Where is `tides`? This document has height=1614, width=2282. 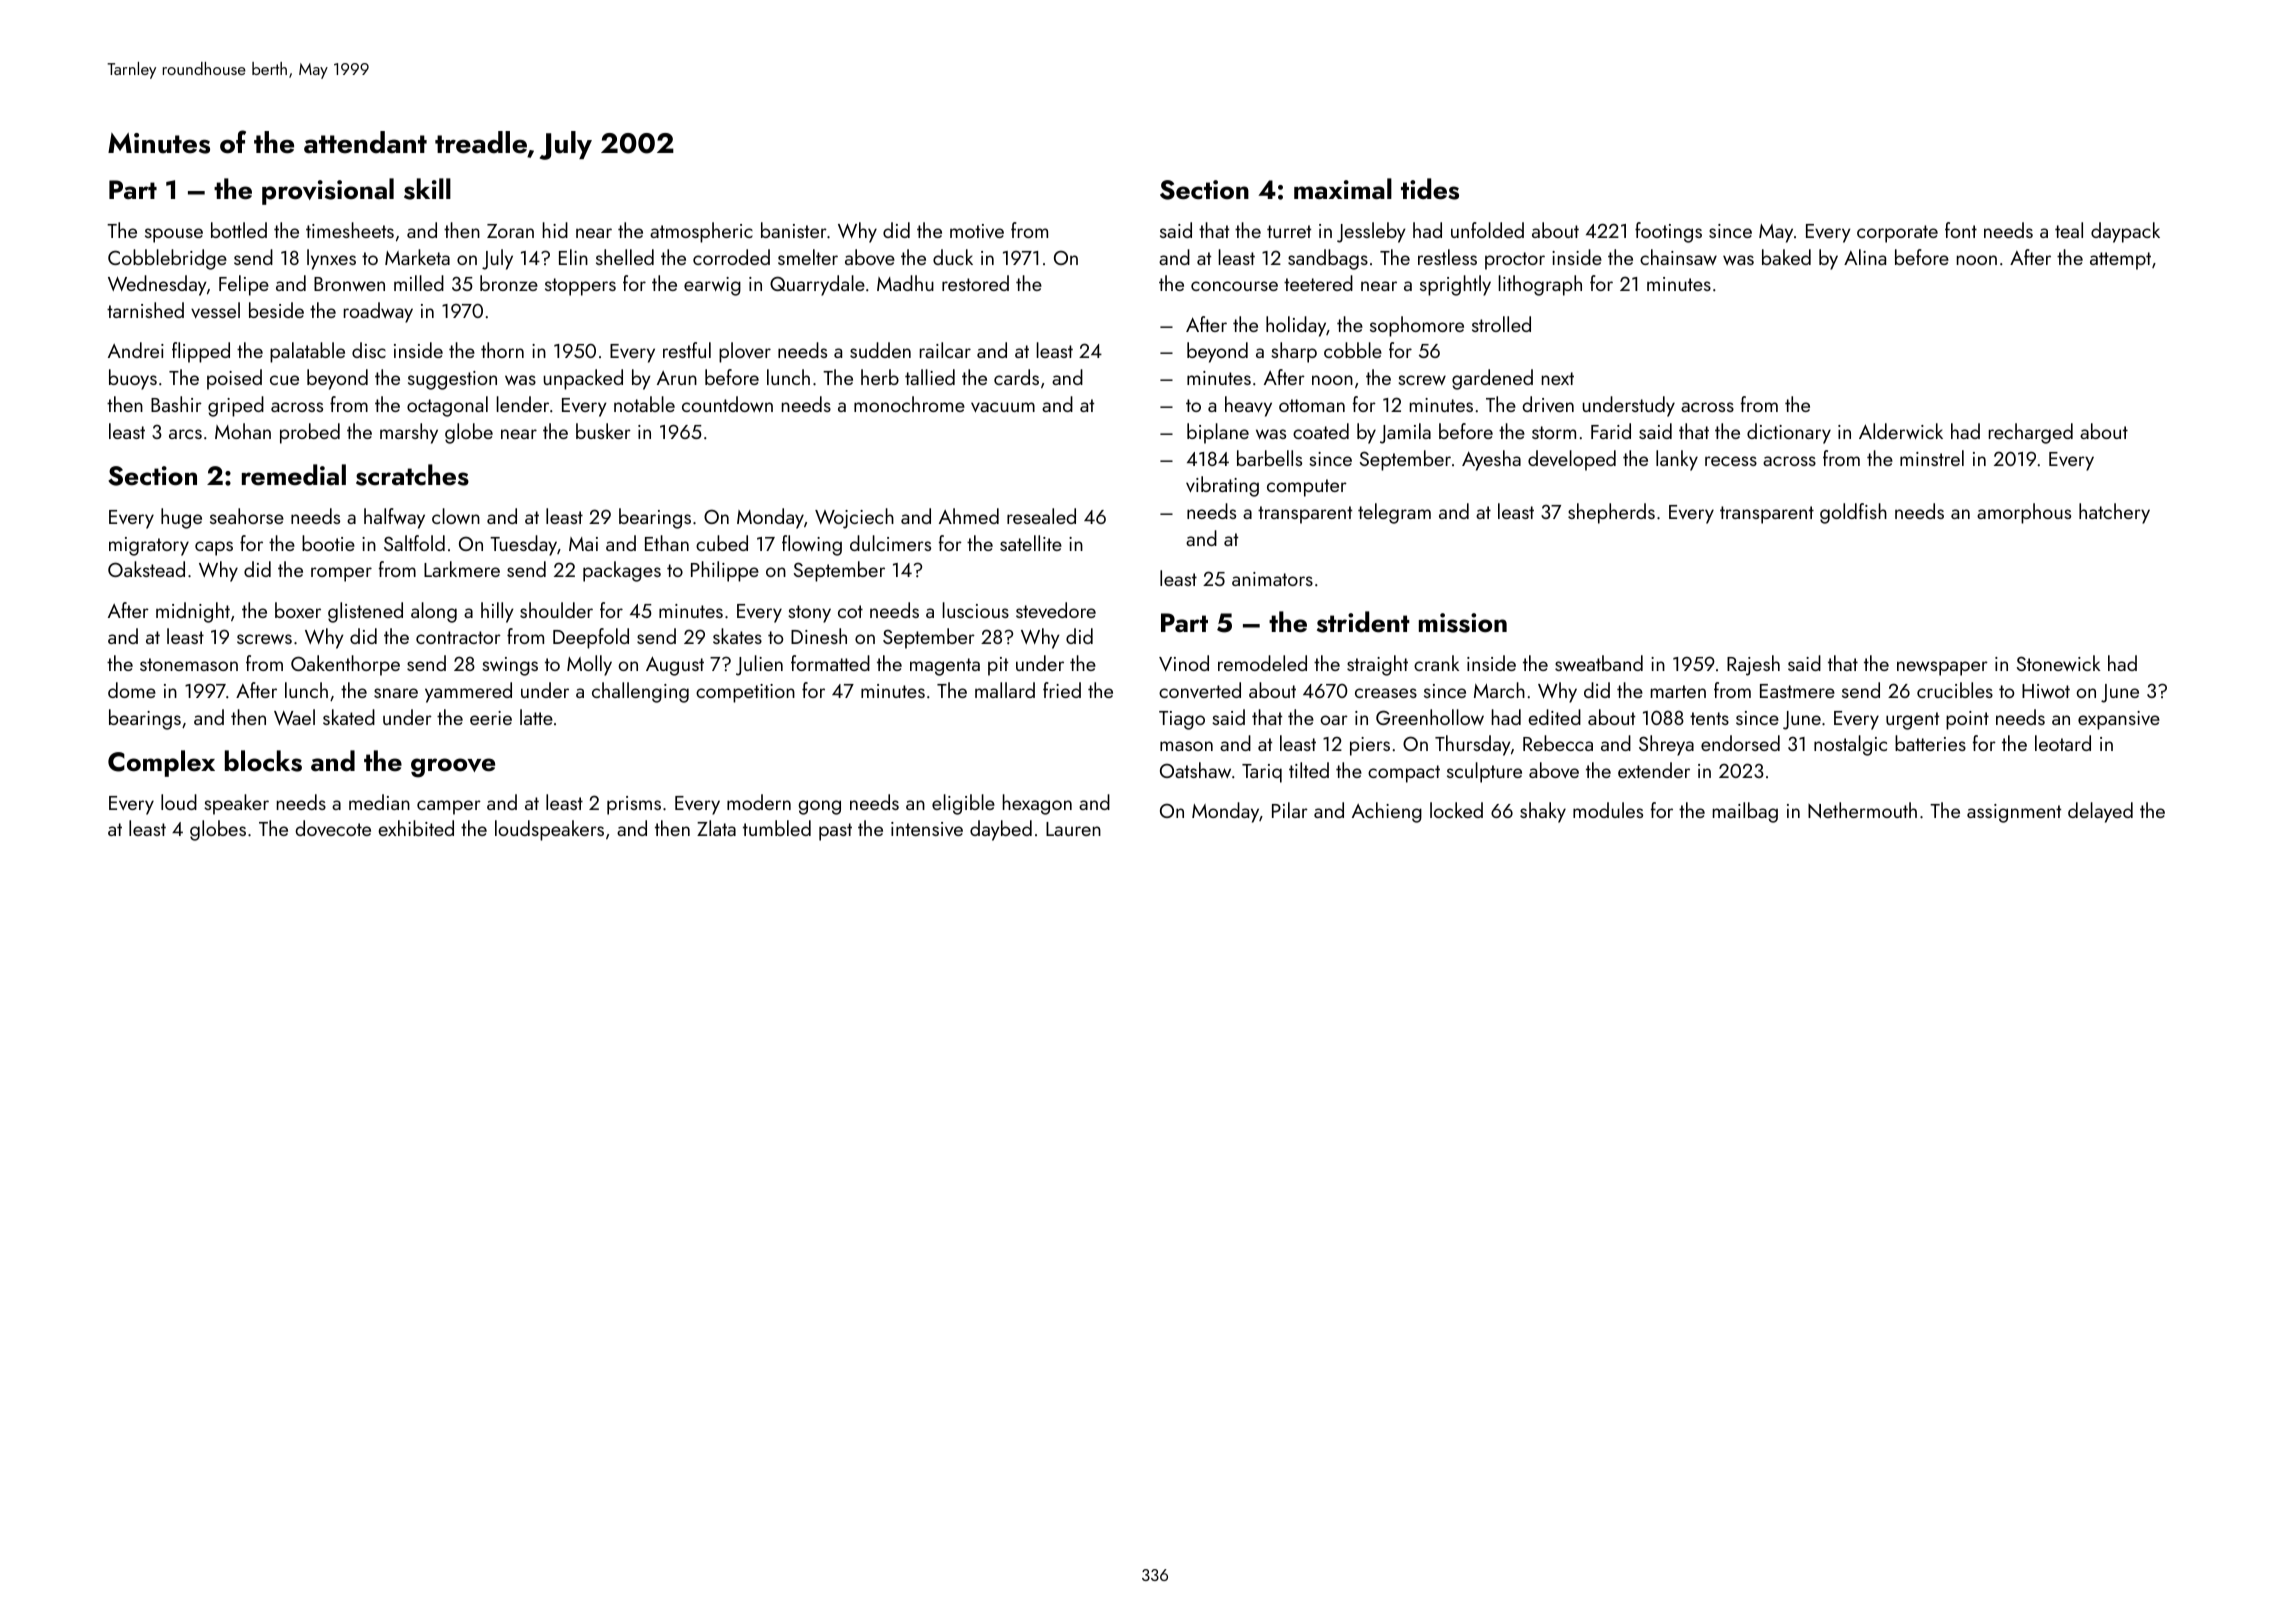
tides is located at coordinates (1430, 189).
